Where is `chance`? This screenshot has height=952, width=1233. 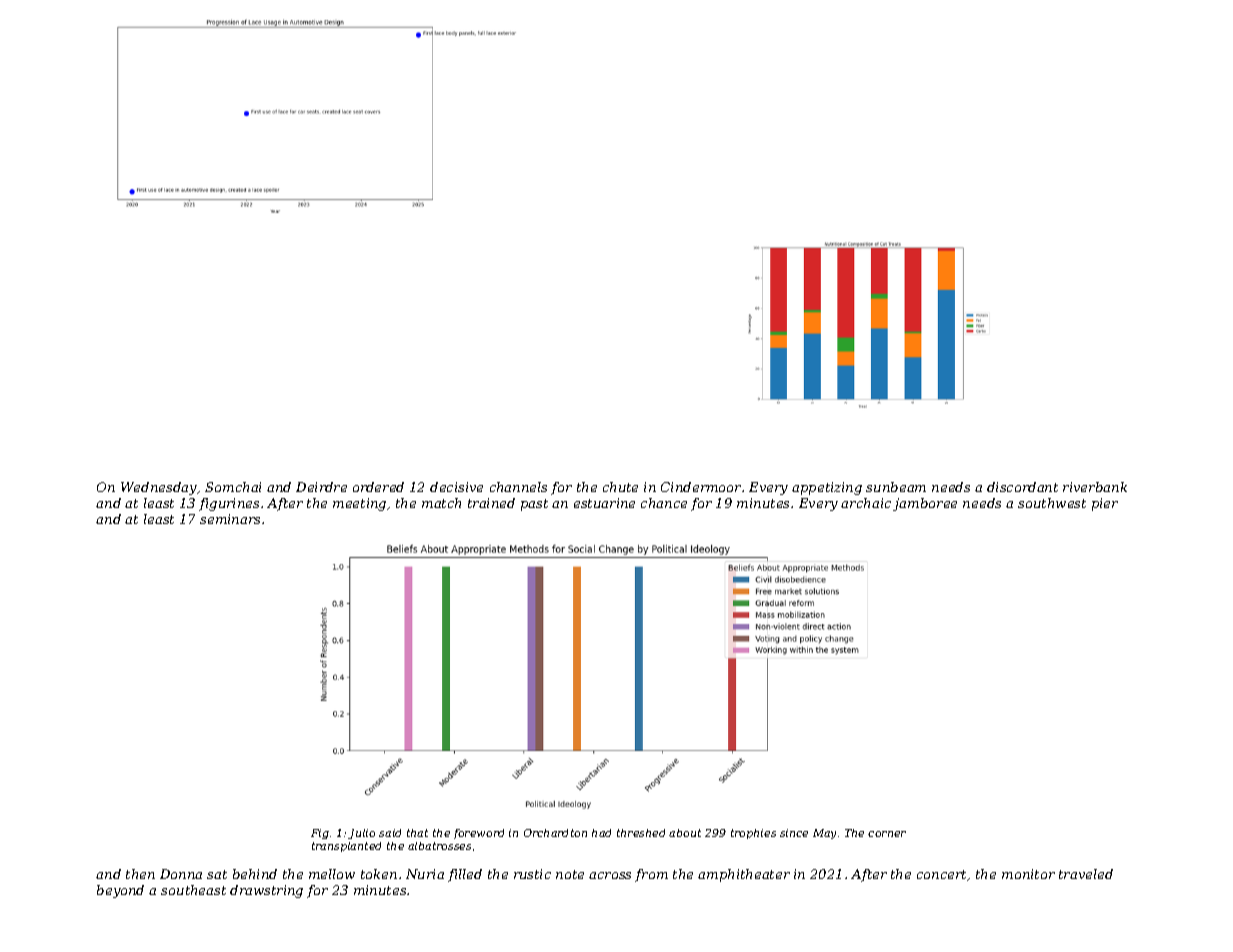
chance is located at coordinates (664, 503).
